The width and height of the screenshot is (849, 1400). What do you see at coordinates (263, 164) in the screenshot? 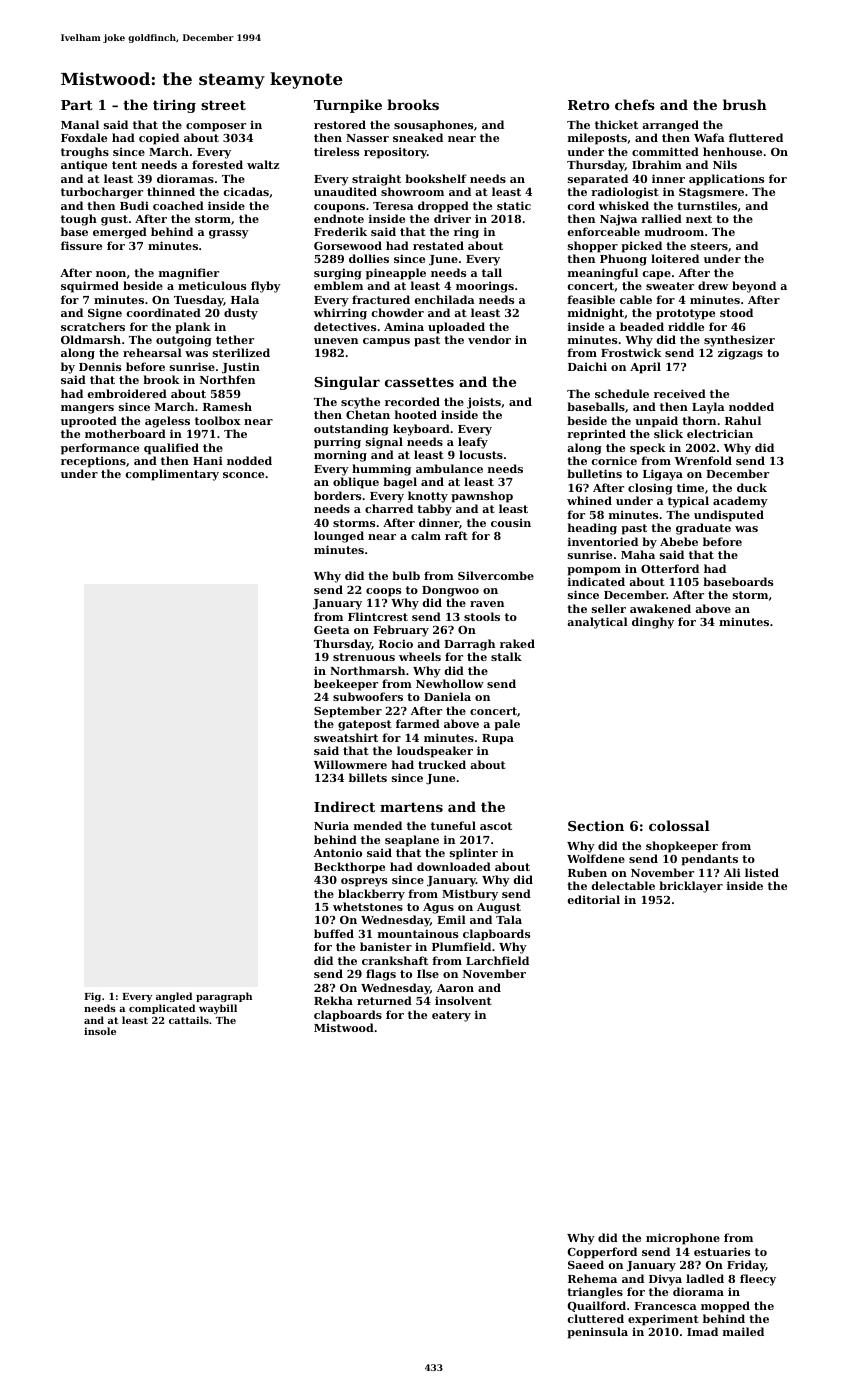
I see `waltz` at bounding box center [263, 164].
